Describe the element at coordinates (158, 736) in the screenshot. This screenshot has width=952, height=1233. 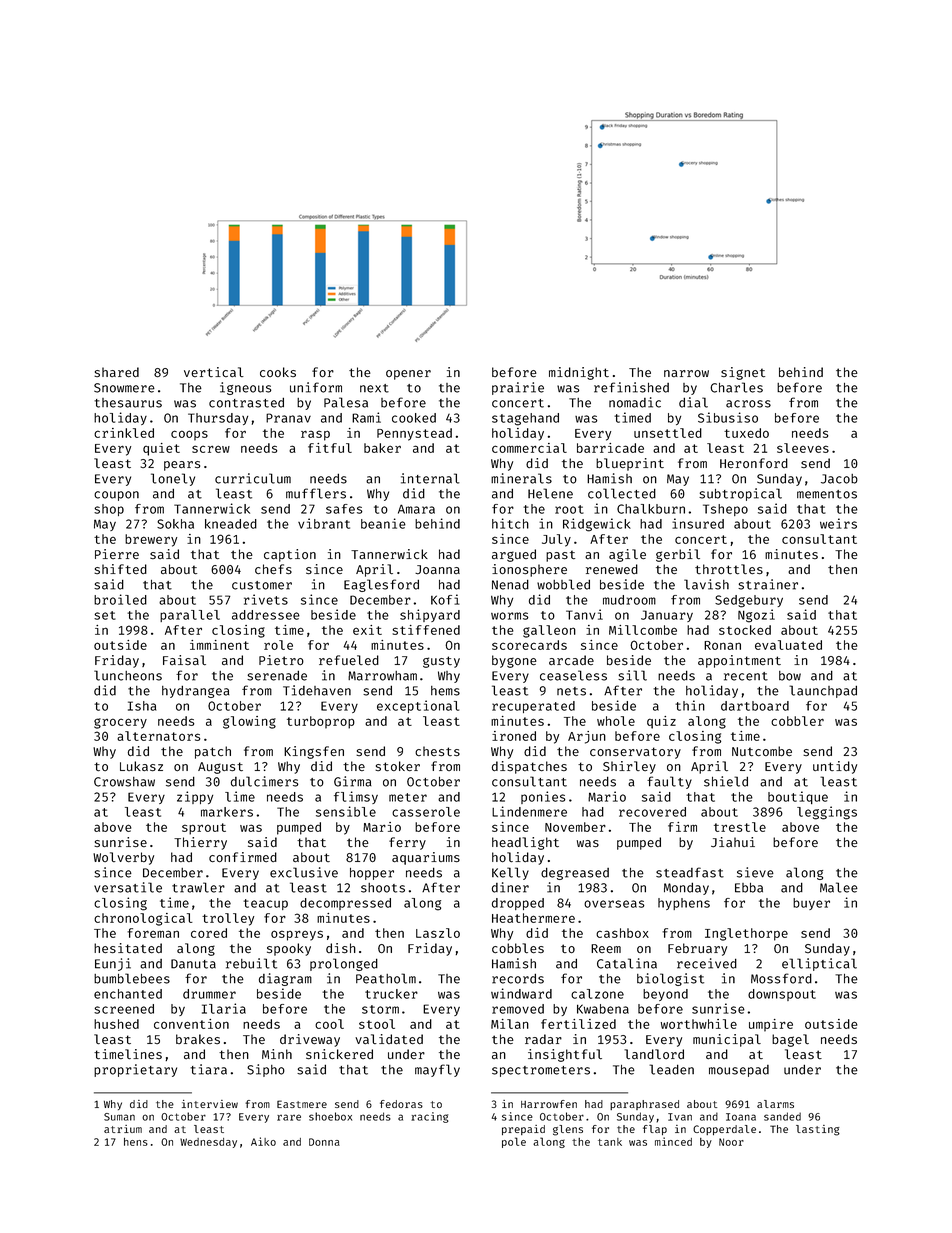
I see `alternators` at that location.
